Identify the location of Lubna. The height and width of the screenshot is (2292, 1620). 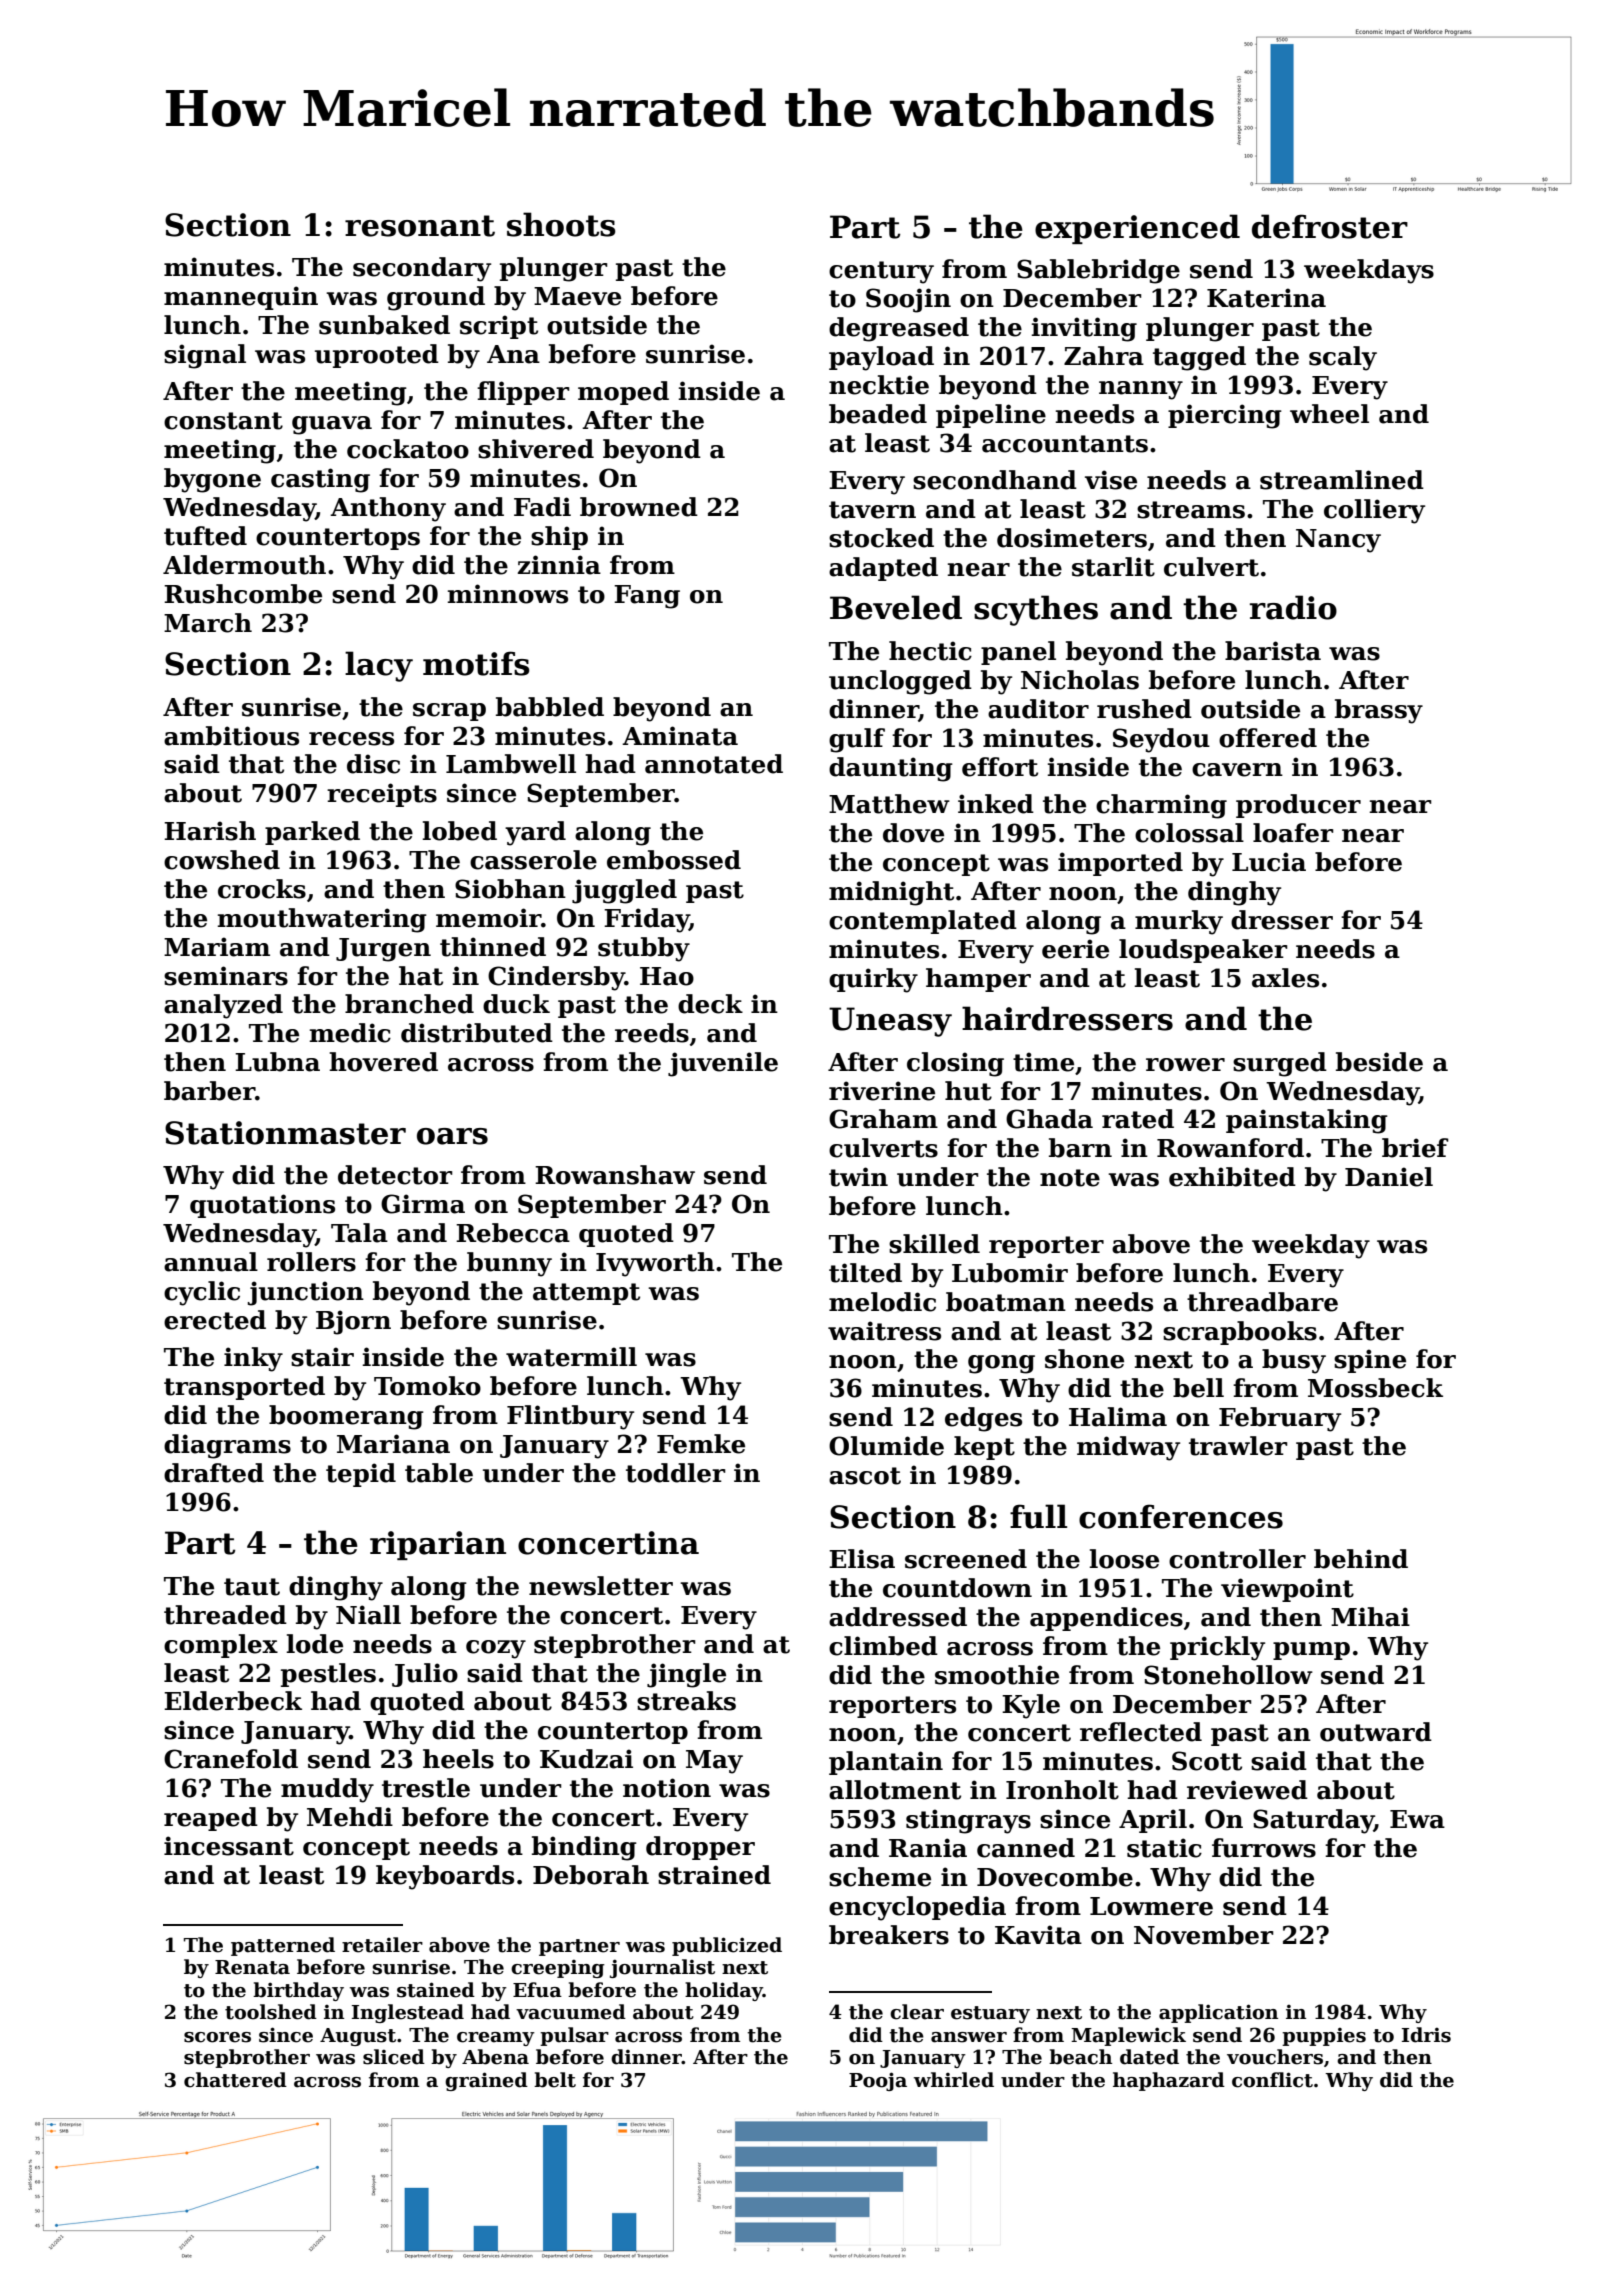
(277, 1062).
